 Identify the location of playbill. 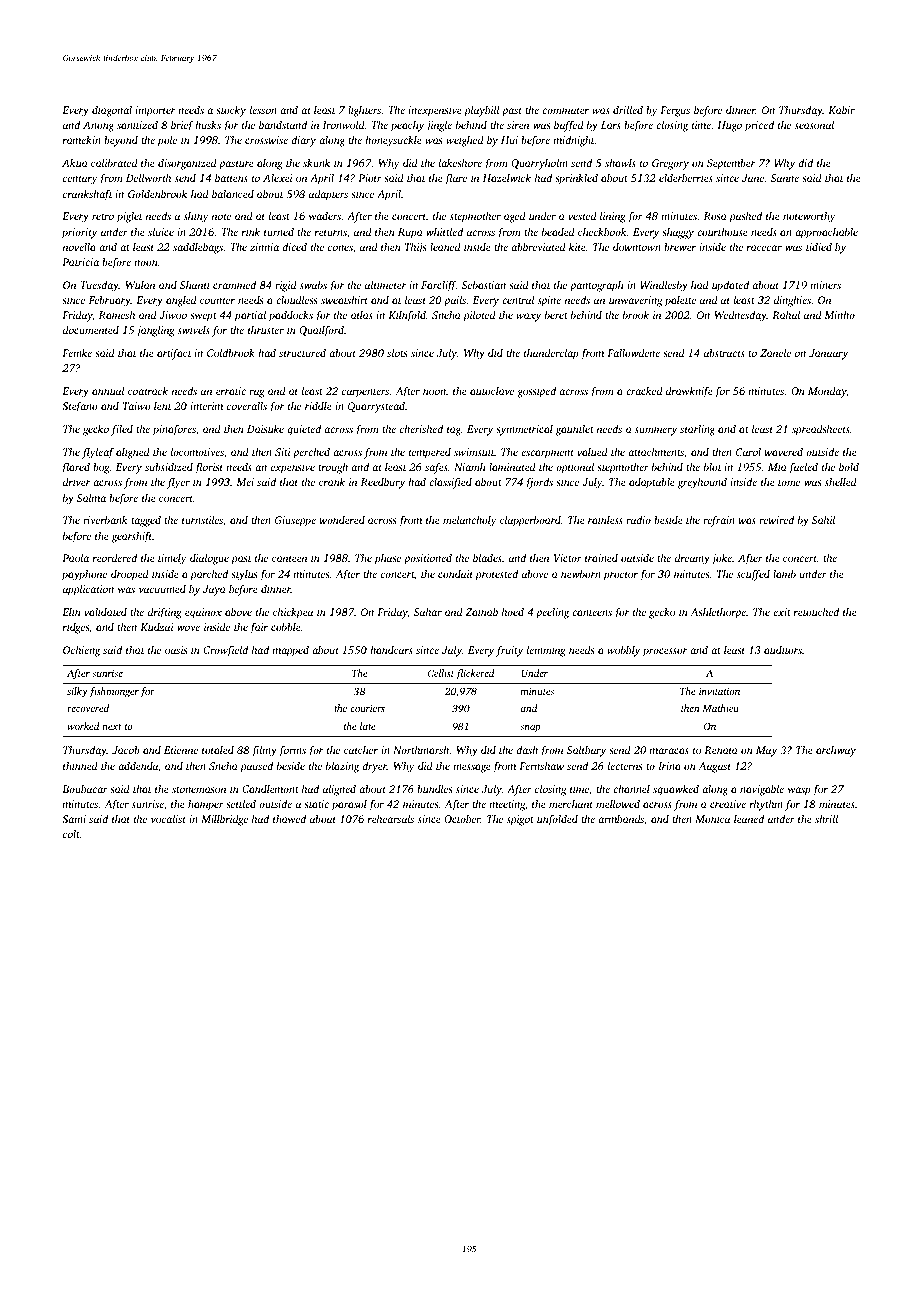
(482, 111).
